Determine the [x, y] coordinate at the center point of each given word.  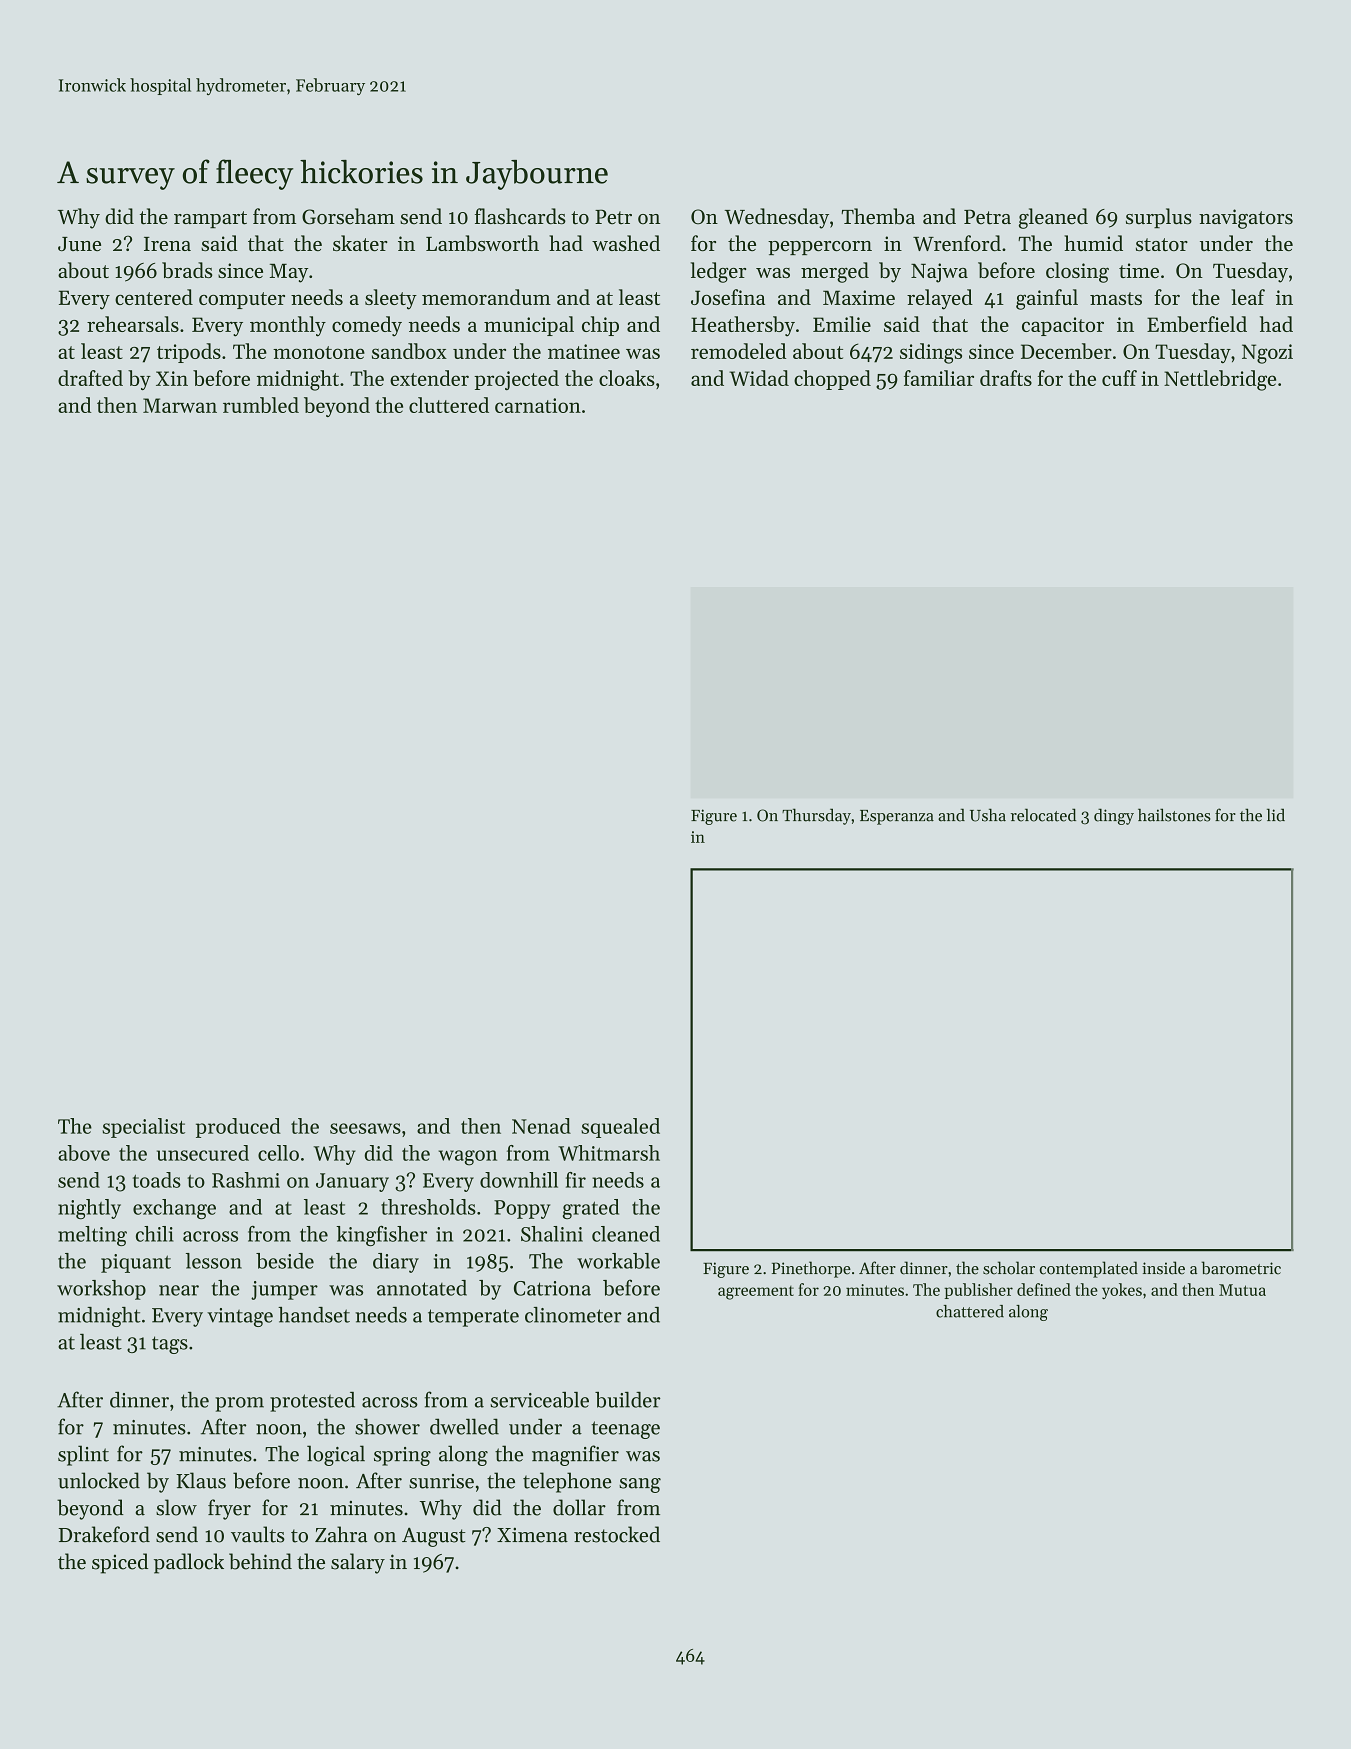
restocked [617, 1534]
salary [358, 1563]
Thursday [816, 816]
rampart [210, 219]
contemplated [1089, 1269]
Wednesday [777, 218]
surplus [1159, 218]
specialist [143, 1128]
